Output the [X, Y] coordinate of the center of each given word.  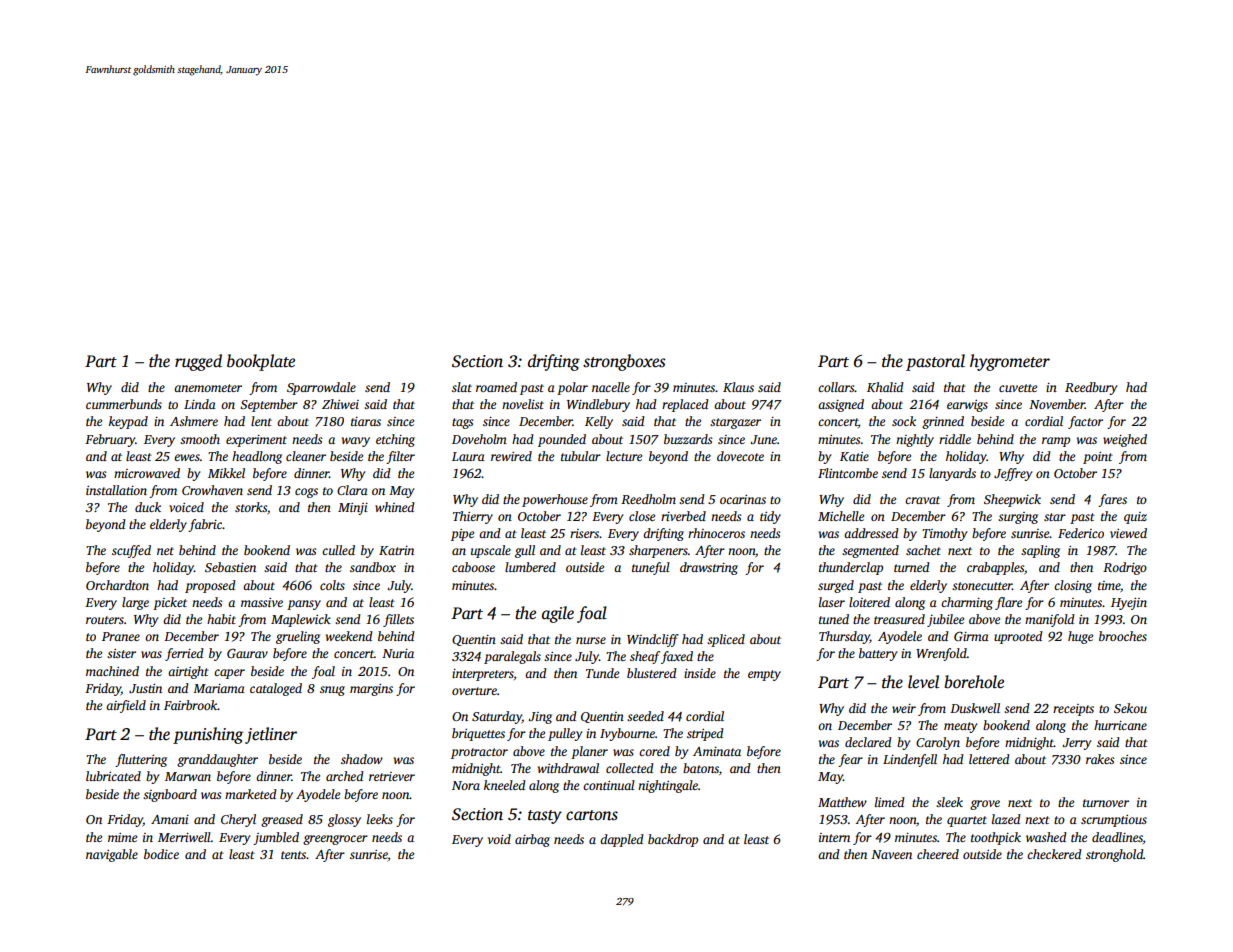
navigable [112, 855]
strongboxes [624, 362]
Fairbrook [191, 705]
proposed [210, 586]
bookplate [261, 362]
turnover [1106, 803]
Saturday [497, 717]
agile [558, 614]
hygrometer [1010, 362]
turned [912, 567]
